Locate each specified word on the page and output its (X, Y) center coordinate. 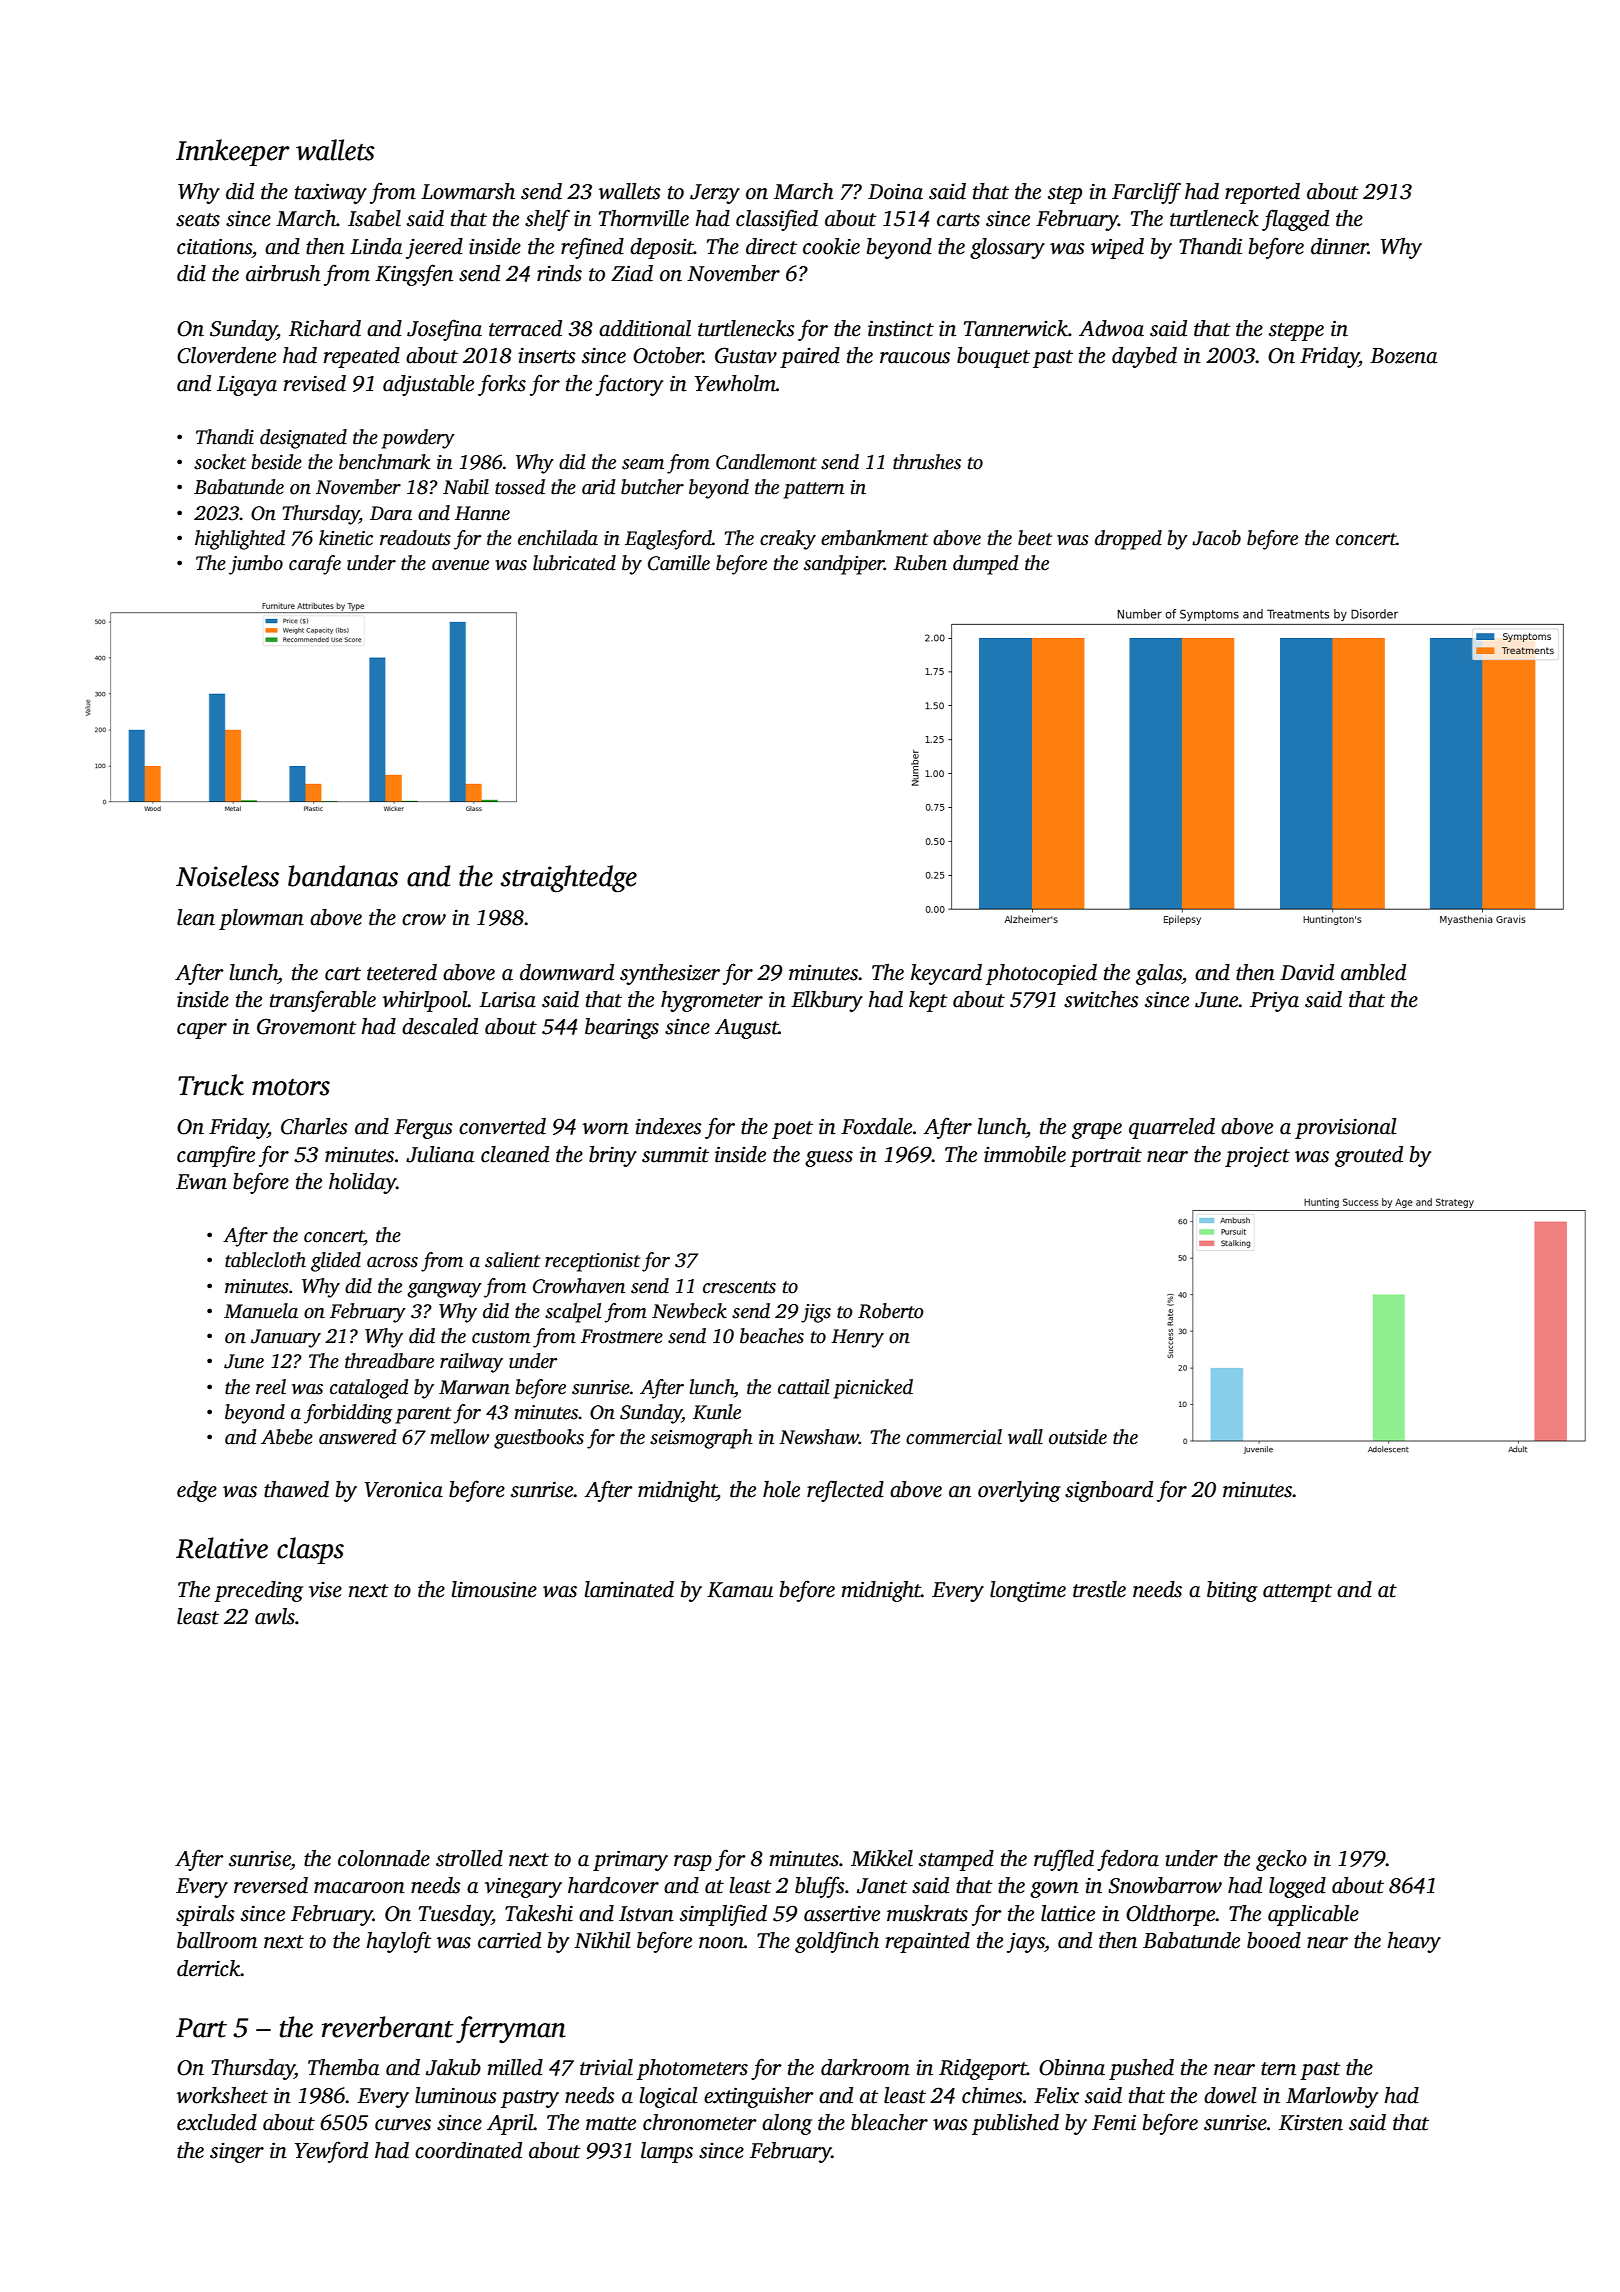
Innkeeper (233, 152)
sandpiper (844, 565)
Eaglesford (668, 540)
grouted (1369, 1156)
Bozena (1403, 356)
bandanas (343, 876)
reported (1262, 193)
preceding (258, 1591)
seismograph (701, 1439)
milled (515, 2067)
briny (613, 1156)
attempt (1297, 1593)
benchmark (384, 462)
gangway (444, 1290)
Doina (895, 191)
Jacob (1216, 538)
